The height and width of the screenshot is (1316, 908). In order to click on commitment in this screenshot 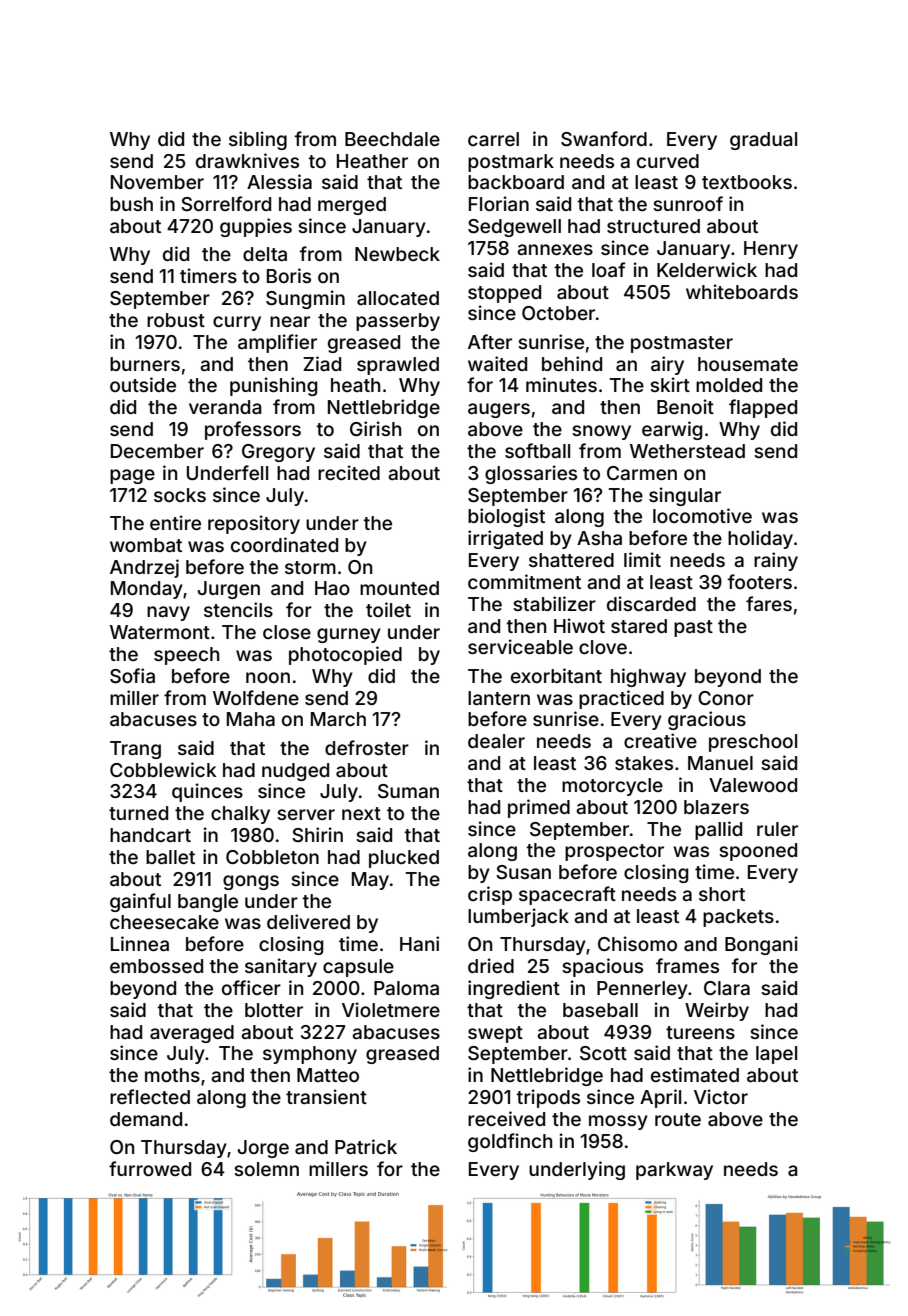, I will do `click(524, 581)`.
